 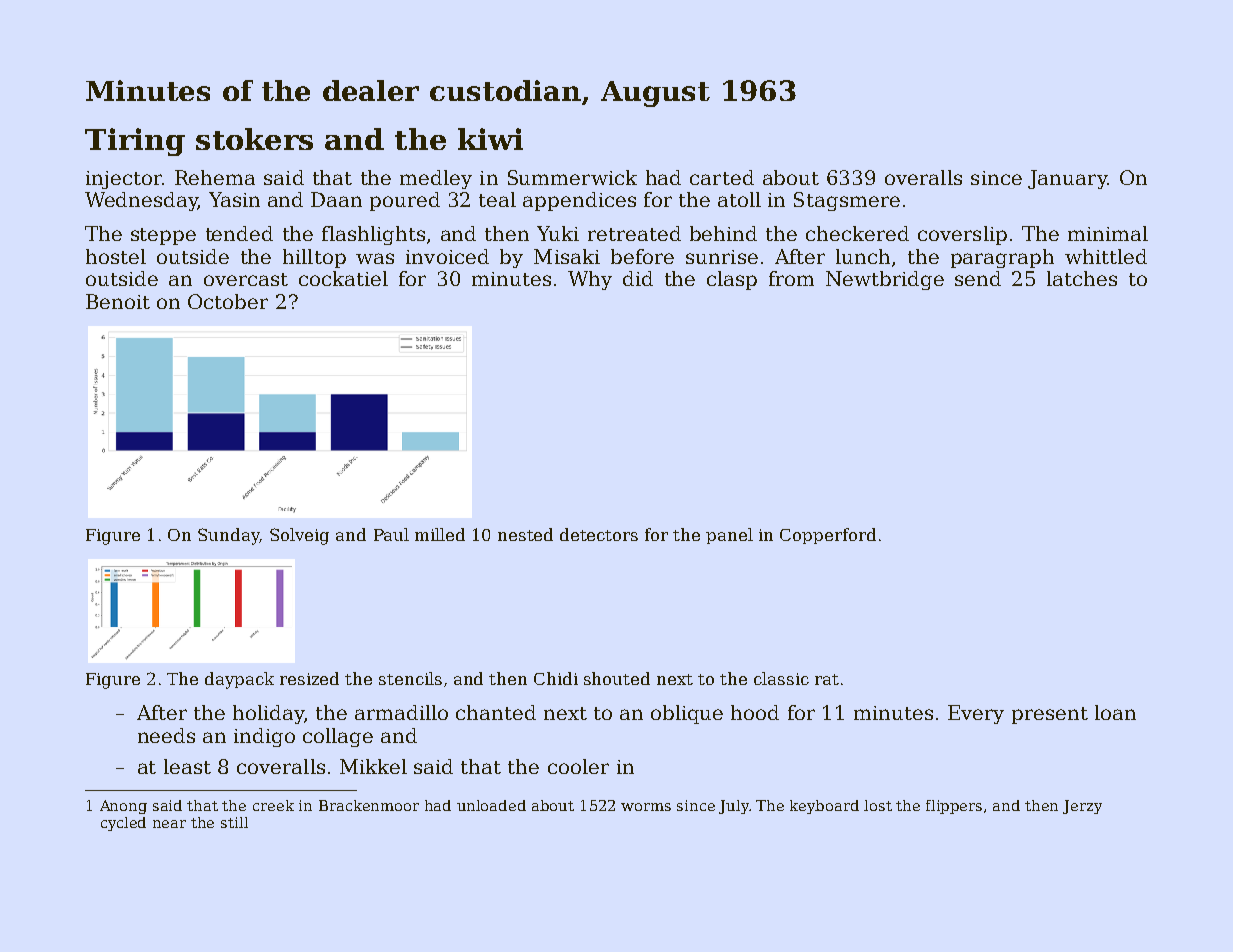 I want to click on hood, so click(x=755, y=712).
